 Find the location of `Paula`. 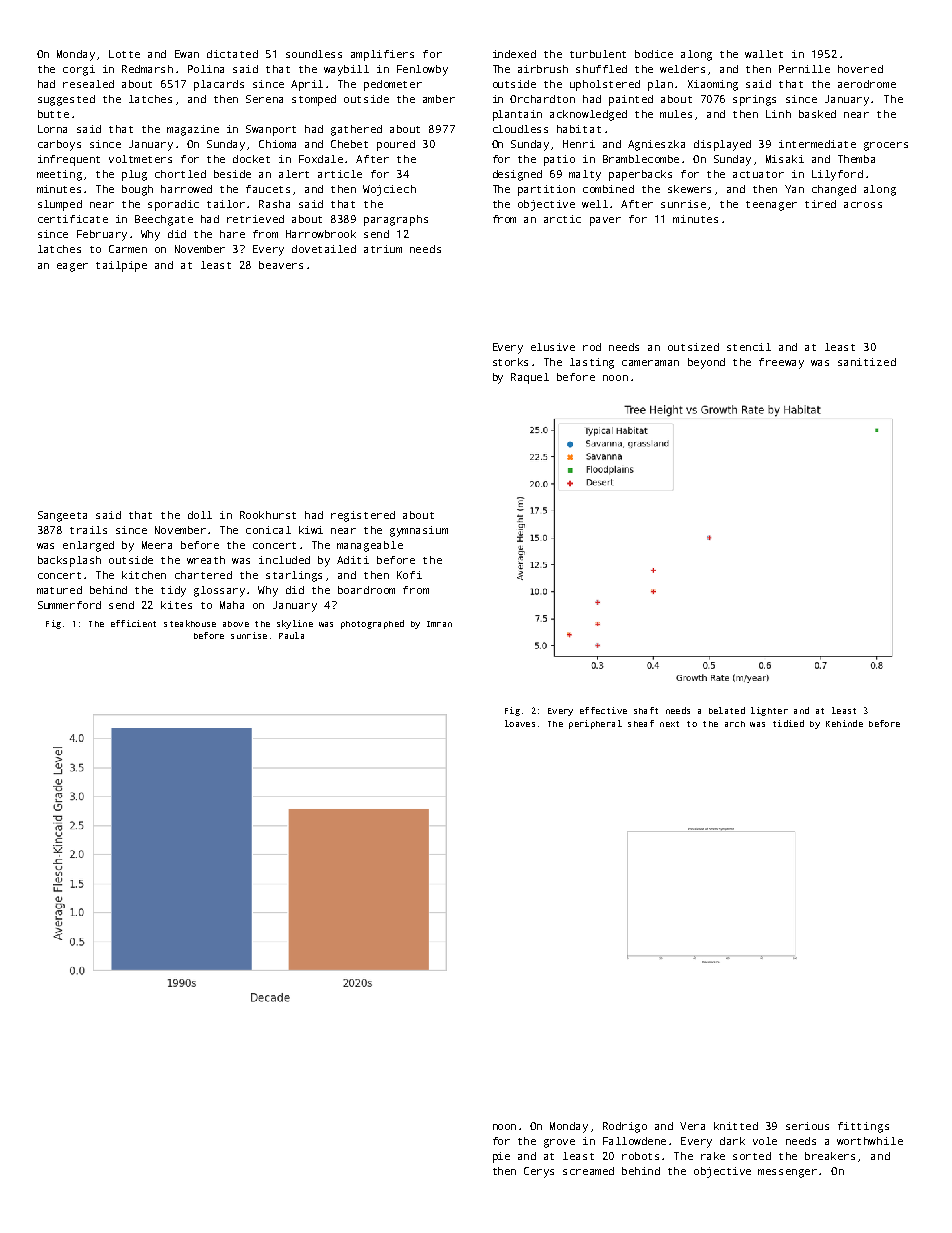

Paula is located at coordinates (291, 635).
